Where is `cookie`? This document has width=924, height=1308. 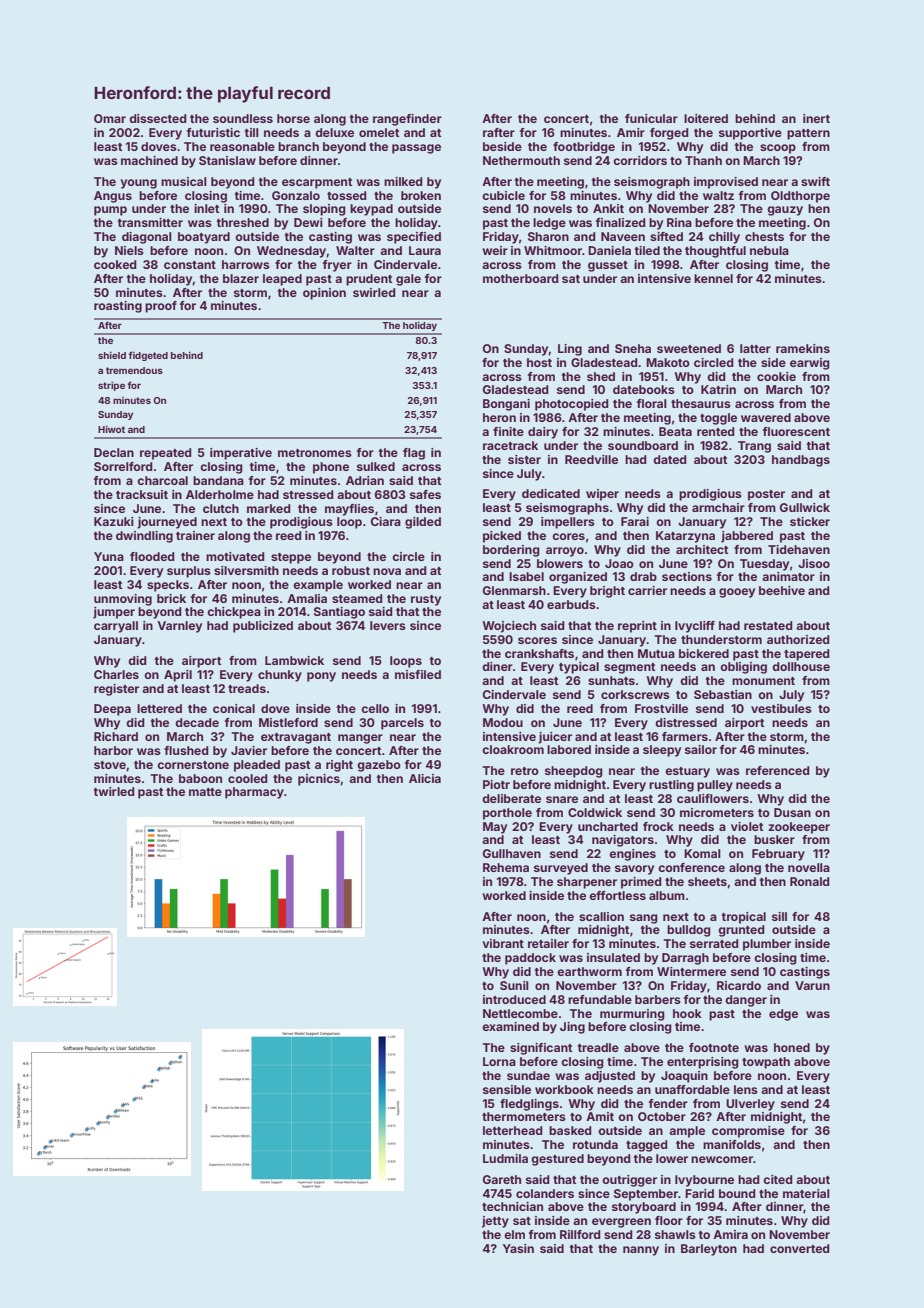 cookie is located at coordinates (776, 376).
